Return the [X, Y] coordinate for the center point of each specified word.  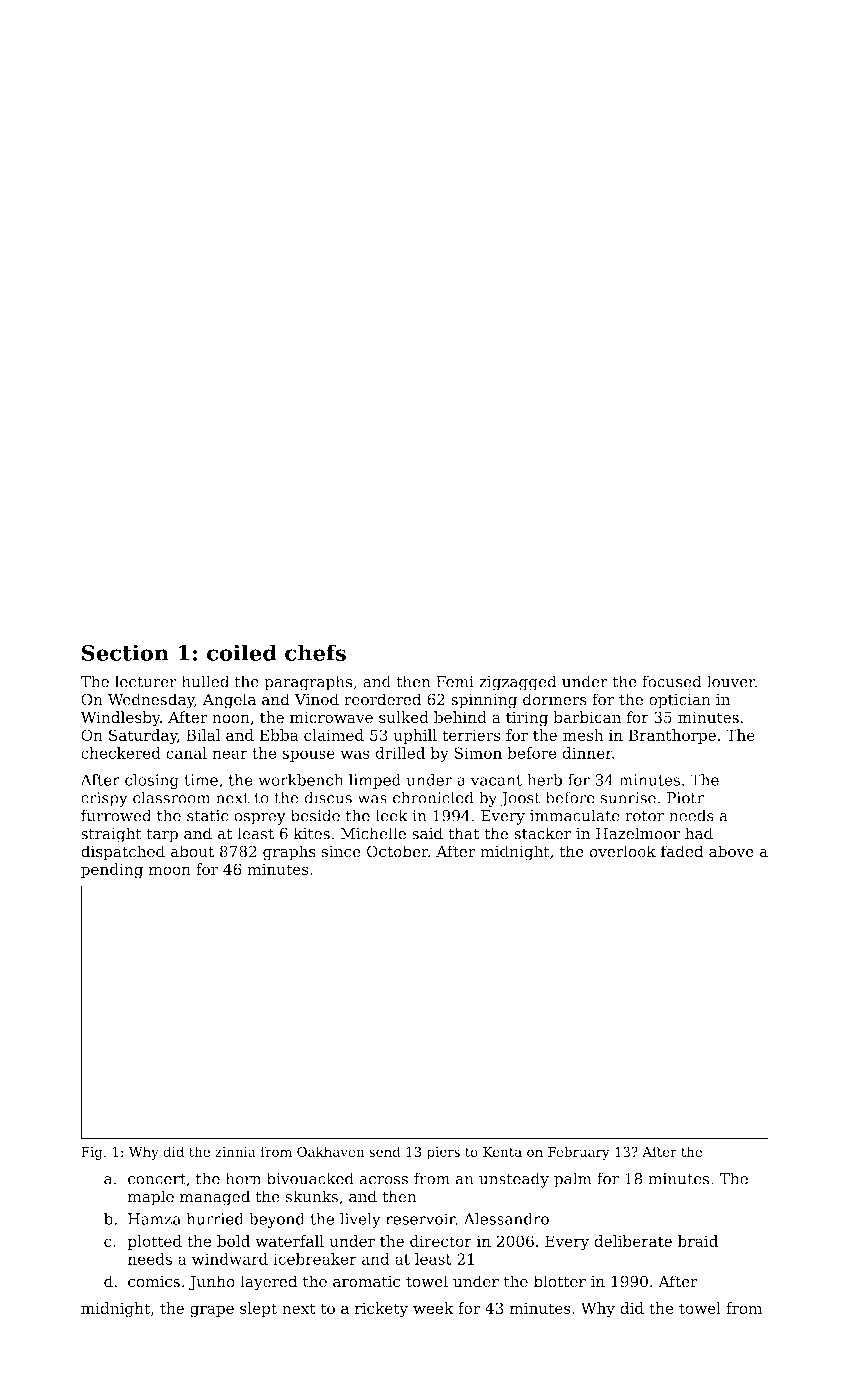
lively [360, 1220]
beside [315, 815]
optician [680, 701]
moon [170, 870]
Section [125, 652]
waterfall [289, 1241]
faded [682, 851]
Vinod [317, 699]
